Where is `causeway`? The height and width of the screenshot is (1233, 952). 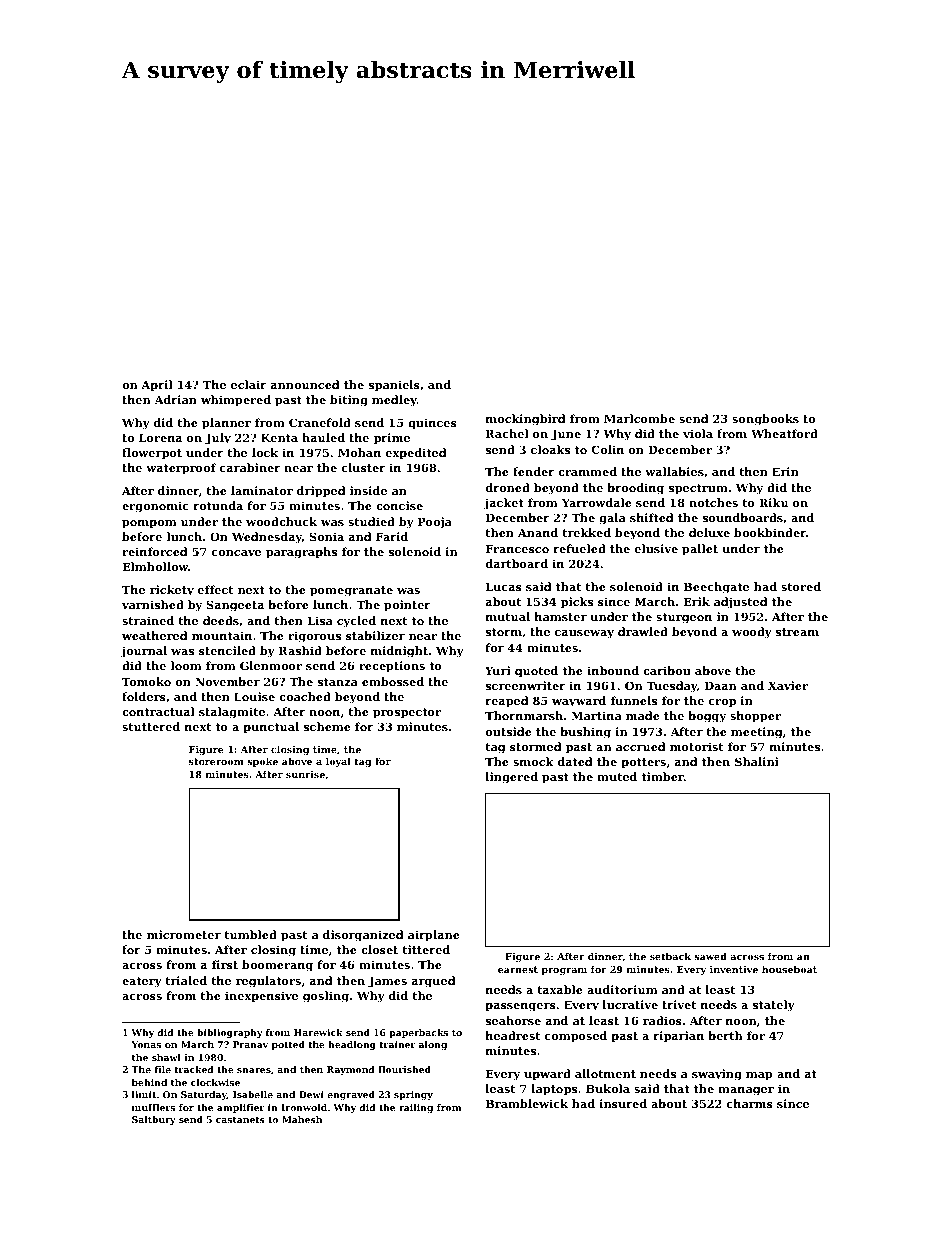
causeway is located at coordinates (584, 634).
